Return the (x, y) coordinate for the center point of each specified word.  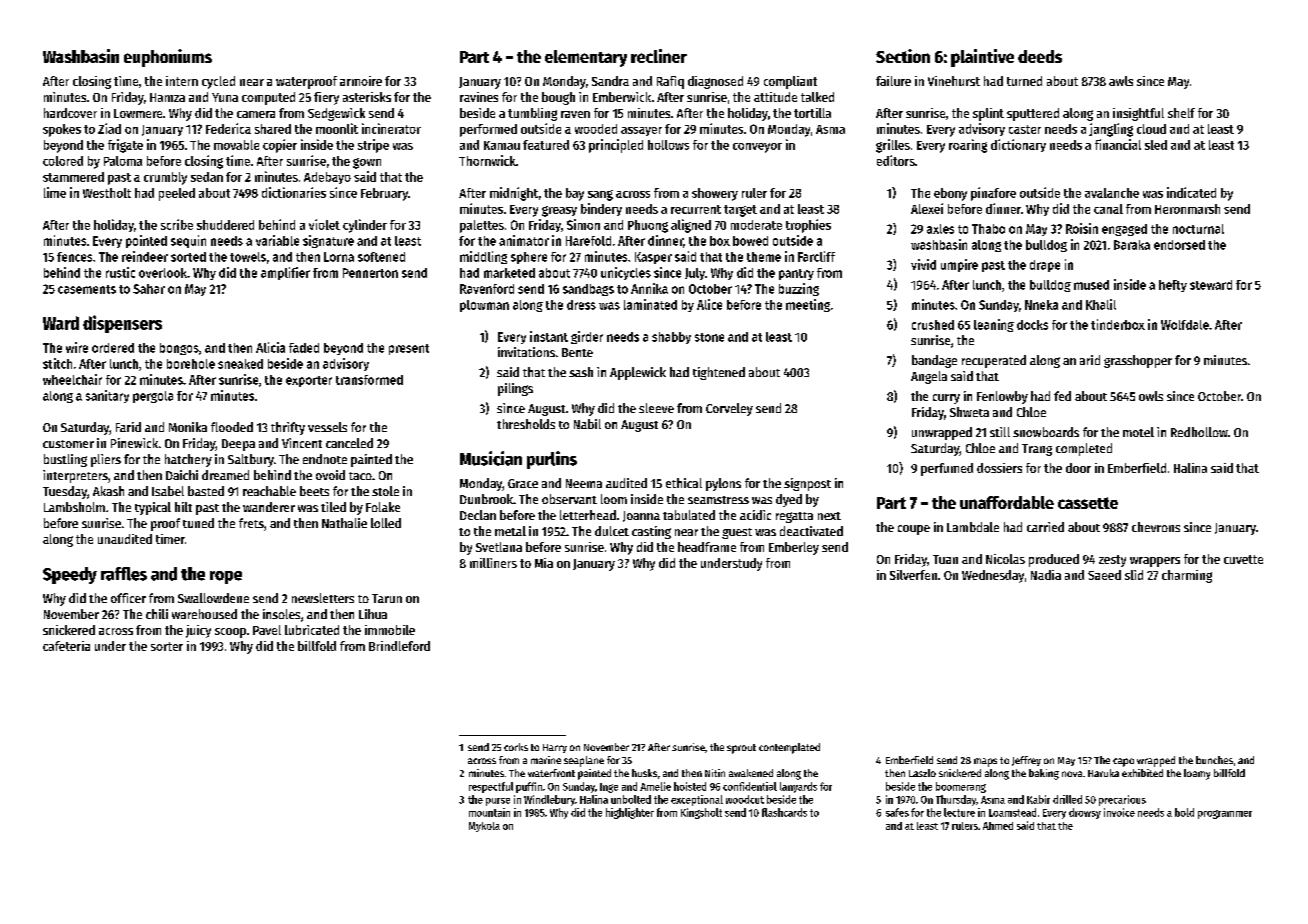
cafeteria (66, 646)
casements (87, 289)
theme (764, 257)
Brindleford (399, 646)
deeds (1040, 56)
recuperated (994, 361)
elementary (586, 58)
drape (1045, 266)
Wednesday (993, 576)
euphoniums (168, 58)
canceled (349, 443)
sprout (741, 749)
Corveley (729, 409)
